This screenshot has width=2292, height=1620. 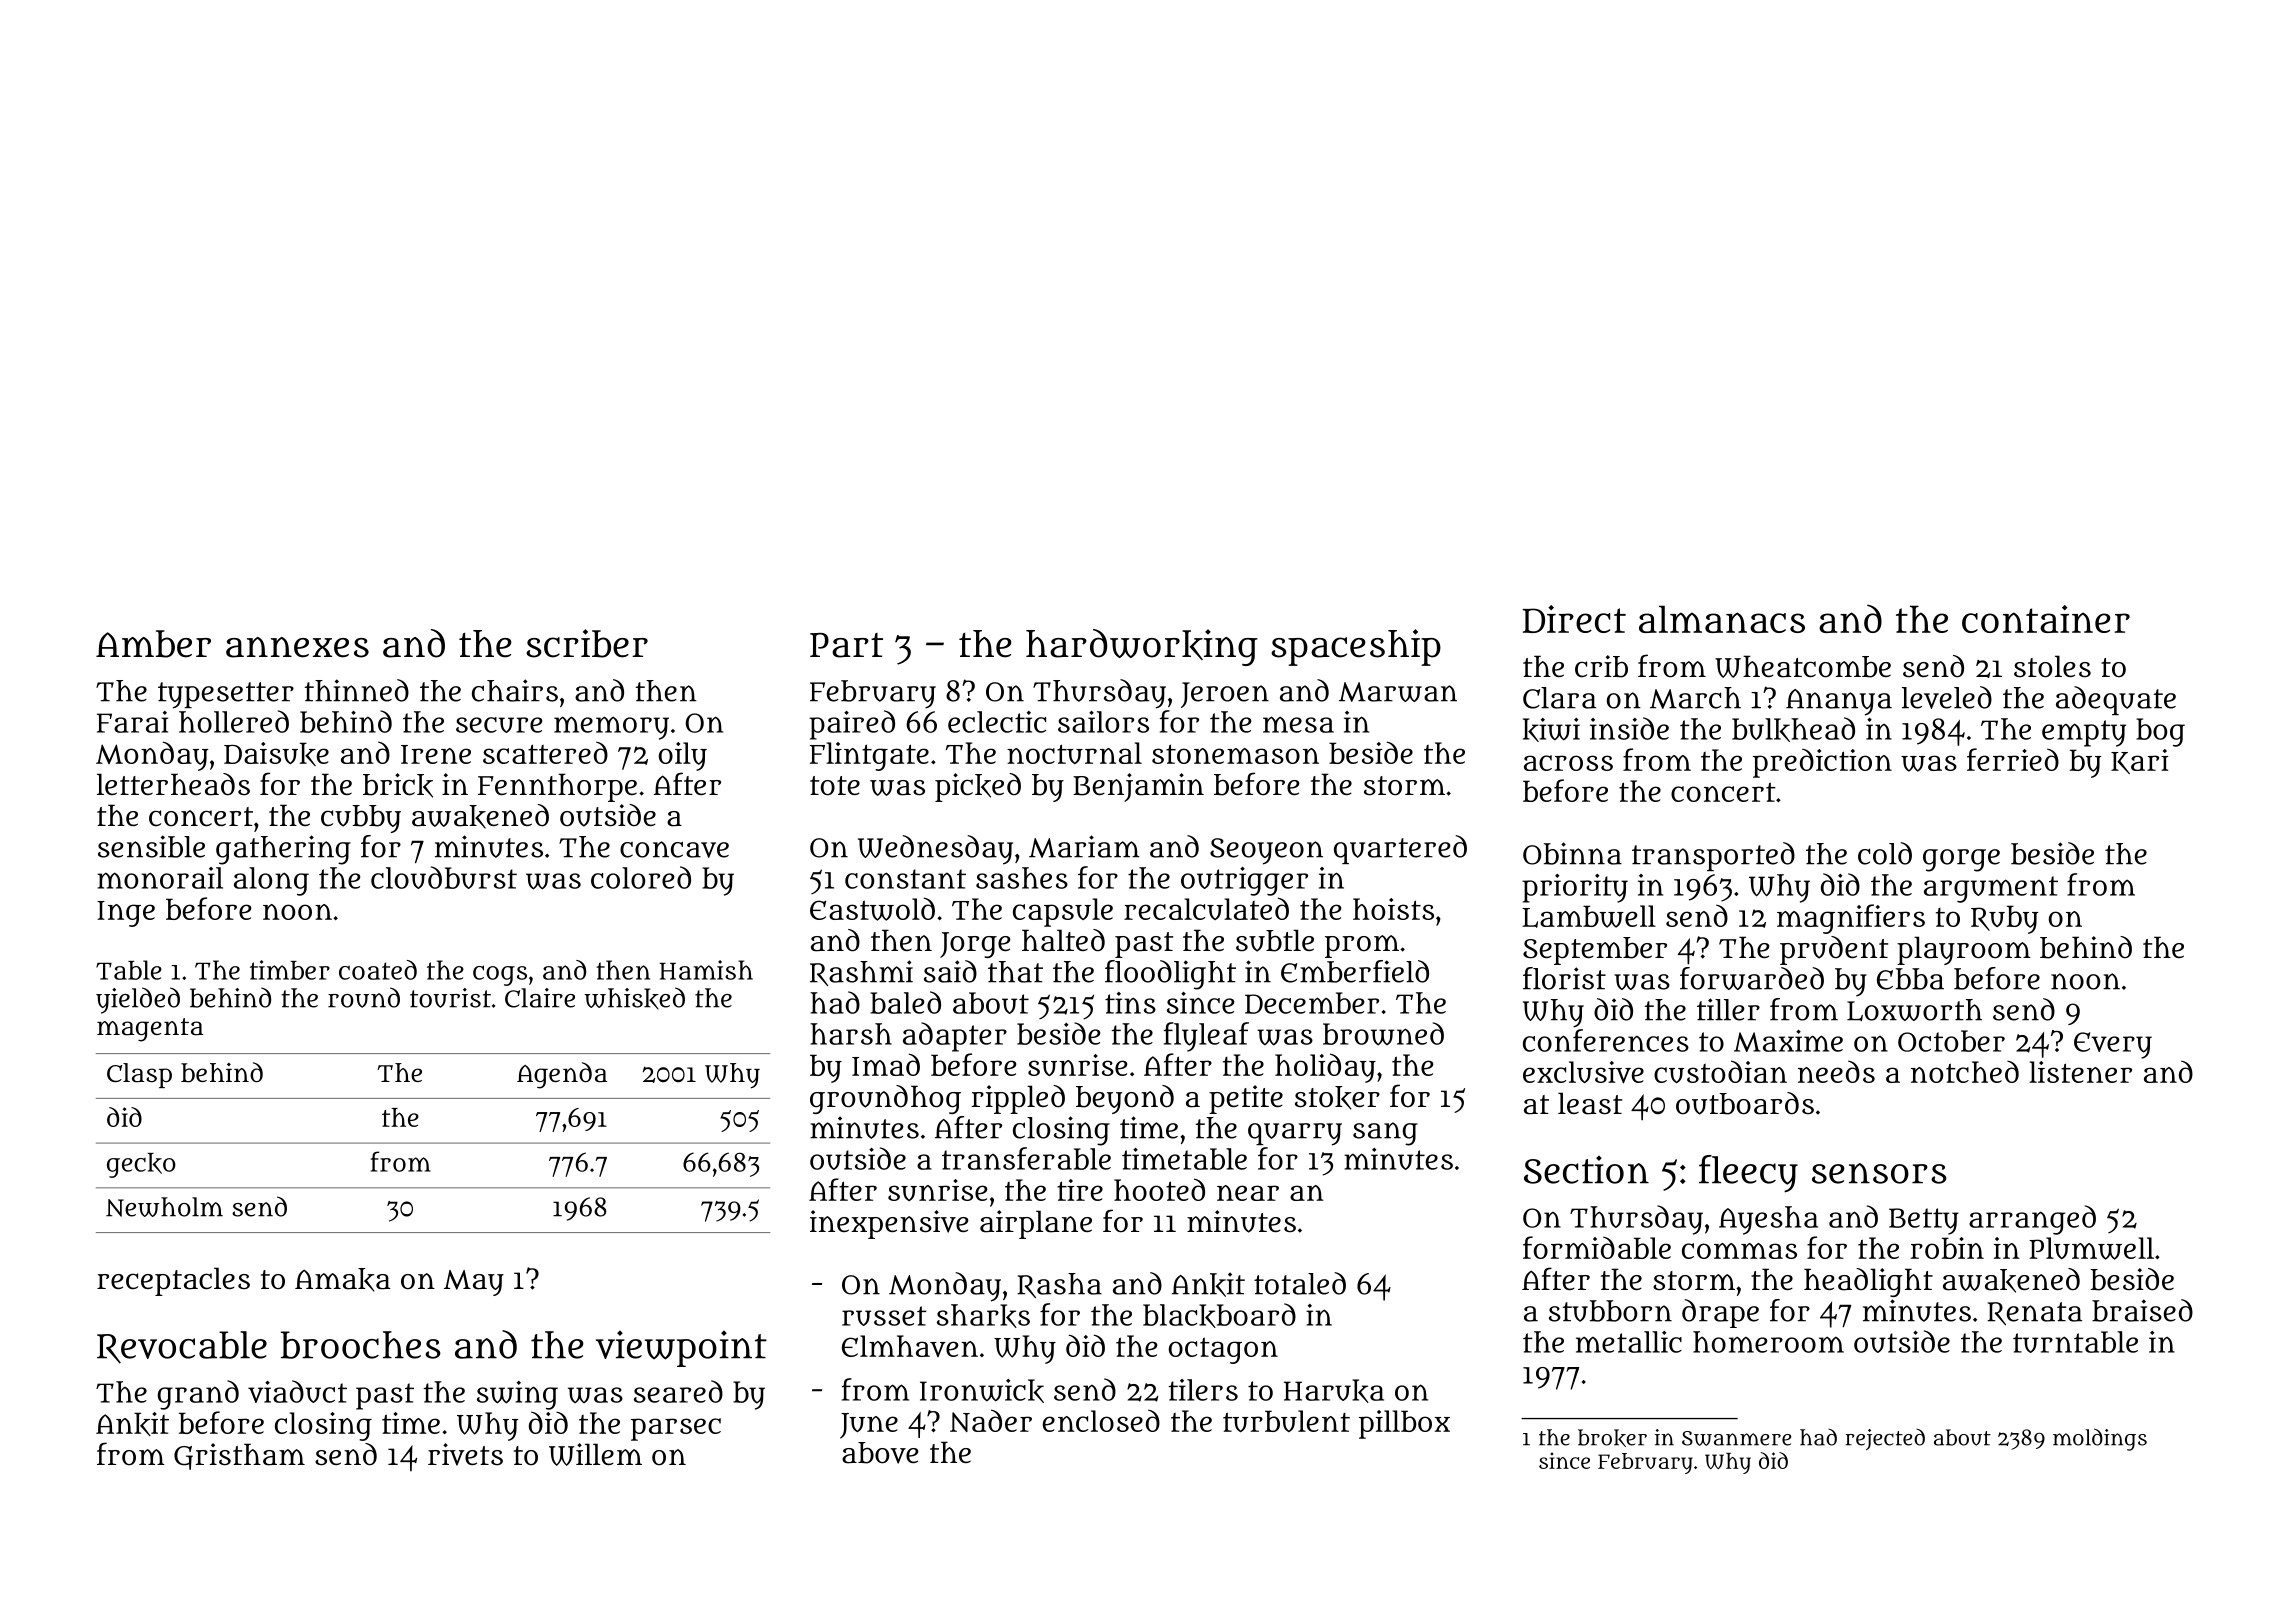 What do you see at coordinates (1822, 763) in the screenshot?
I see `prediction` at bounding box center [1822, 763].
